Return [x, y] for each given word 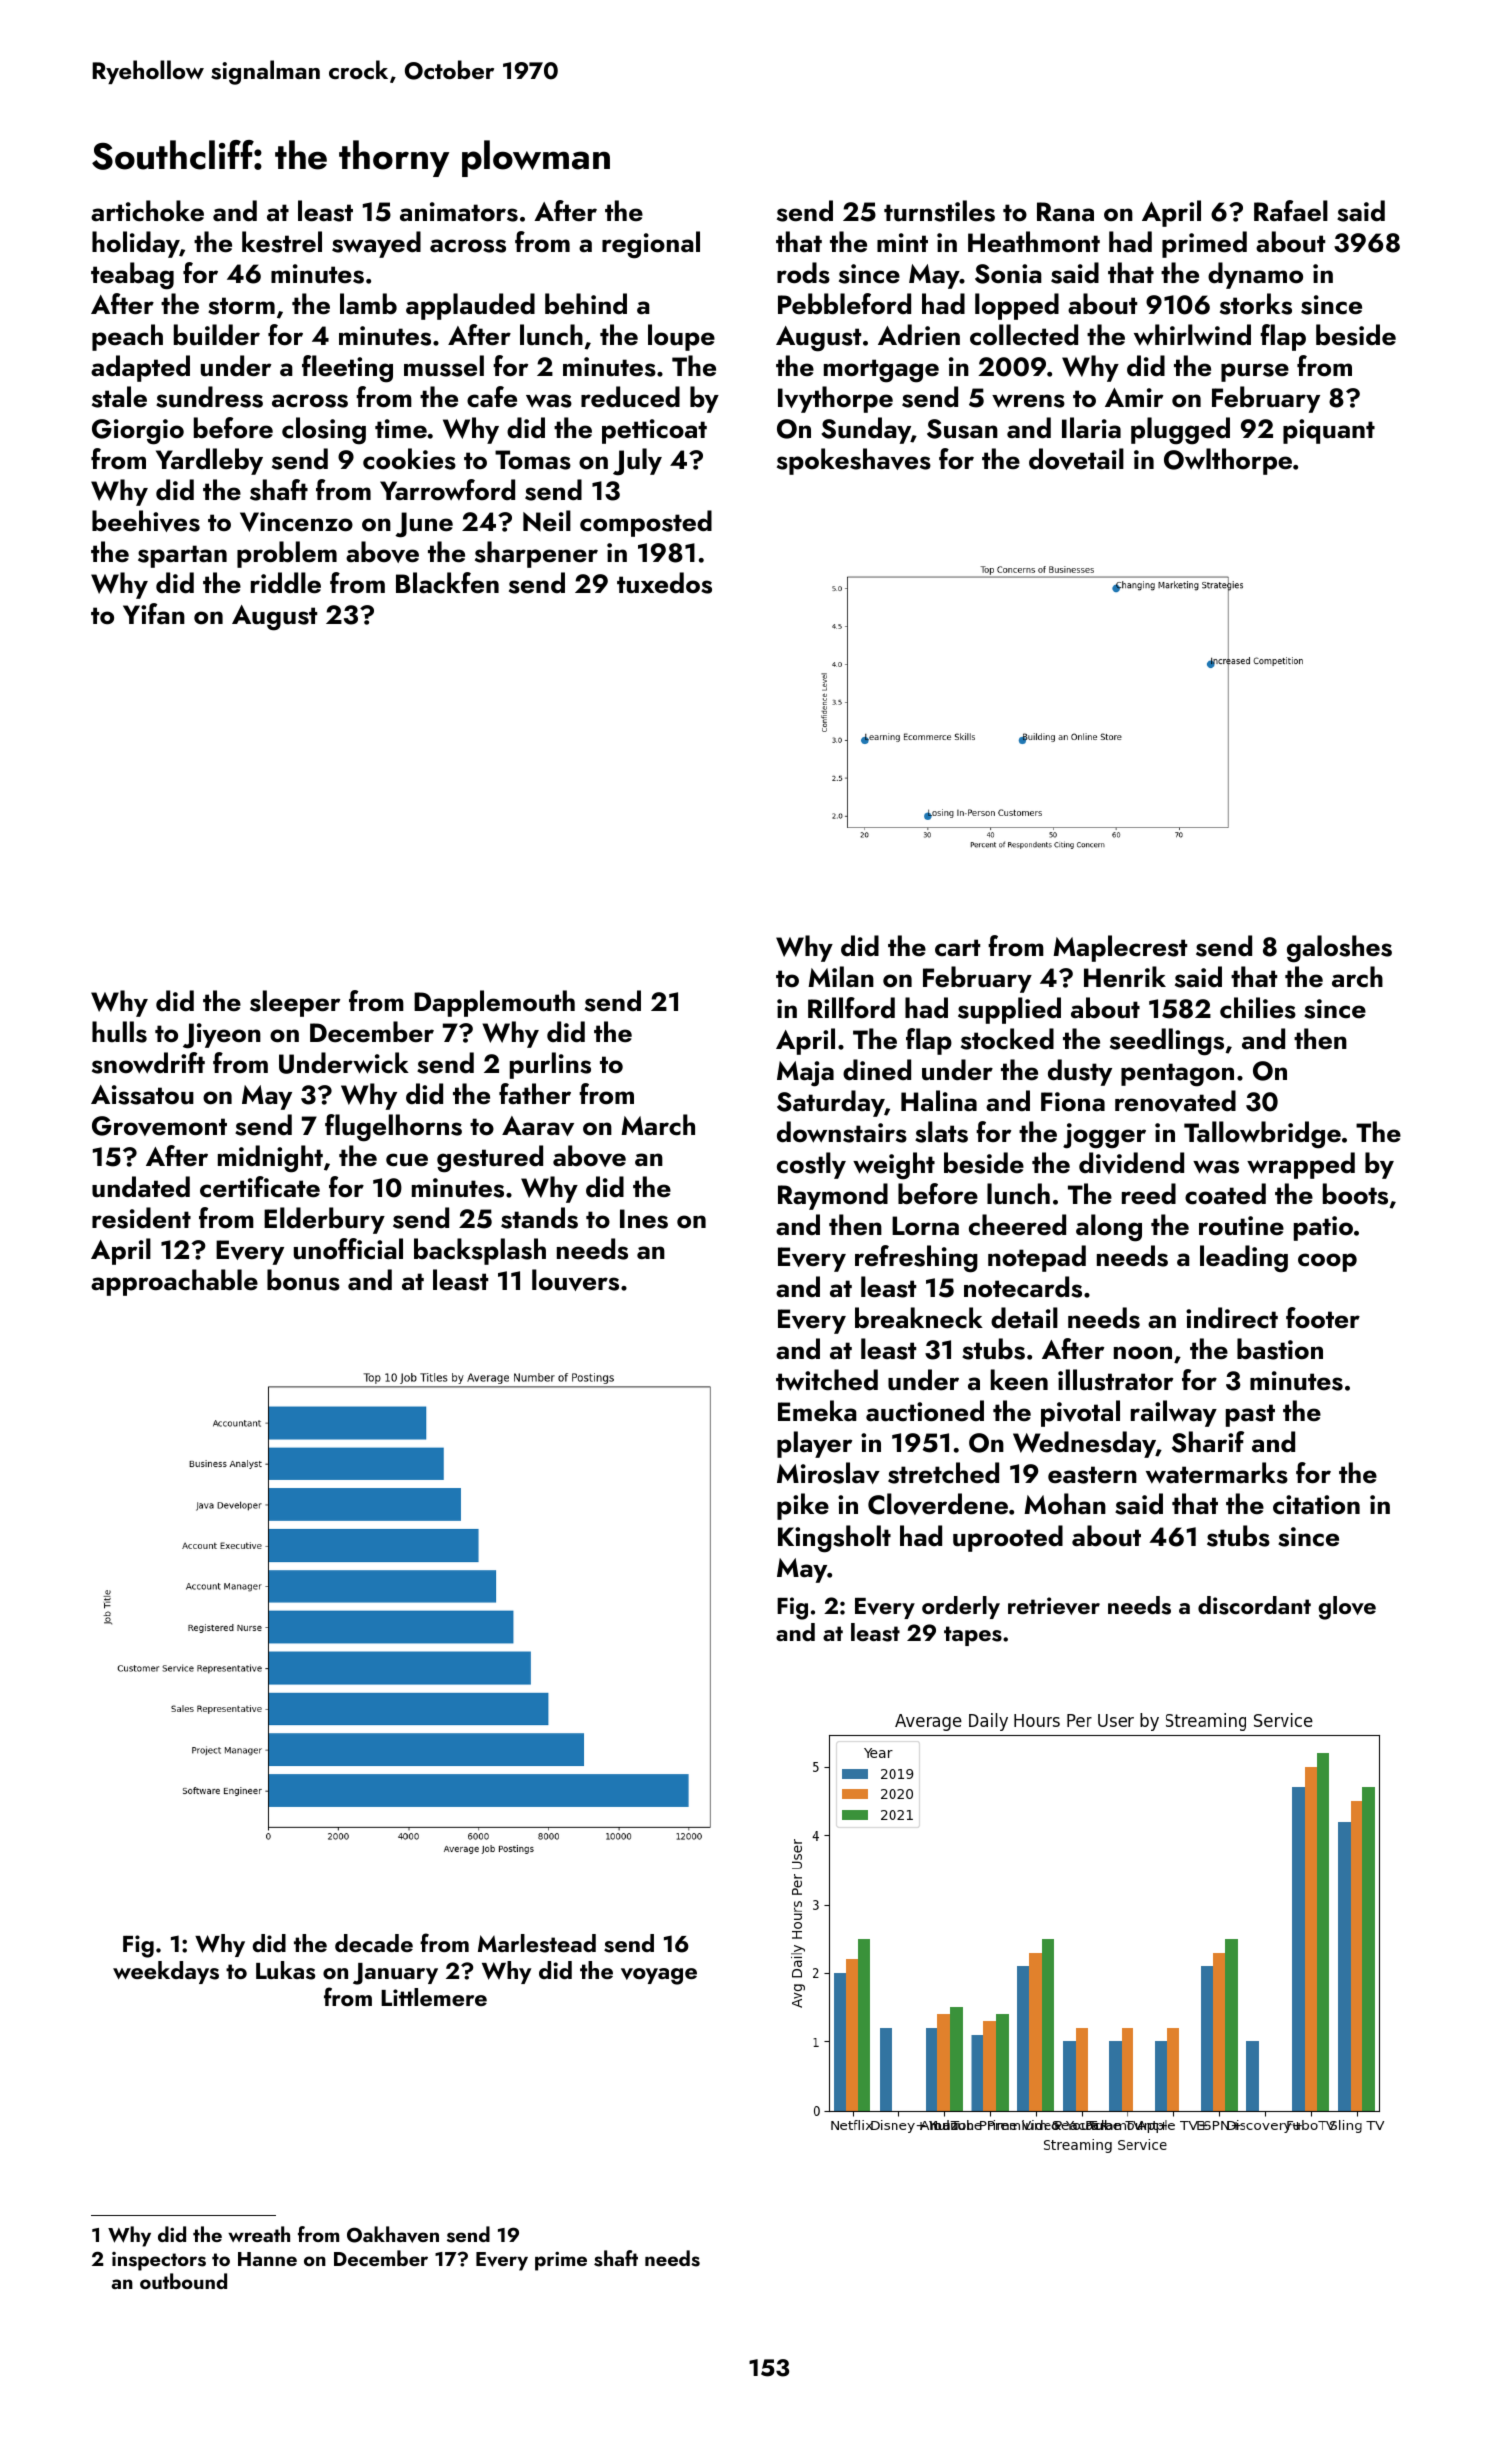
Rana [1065, 211]
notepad [1037, 1258]
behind [586, 304]
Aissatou [142, 1095]
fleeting [347, 369]
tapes [973, 1636]
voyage [659, 1976]
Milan [841, 977]
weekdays [166, 1972]
